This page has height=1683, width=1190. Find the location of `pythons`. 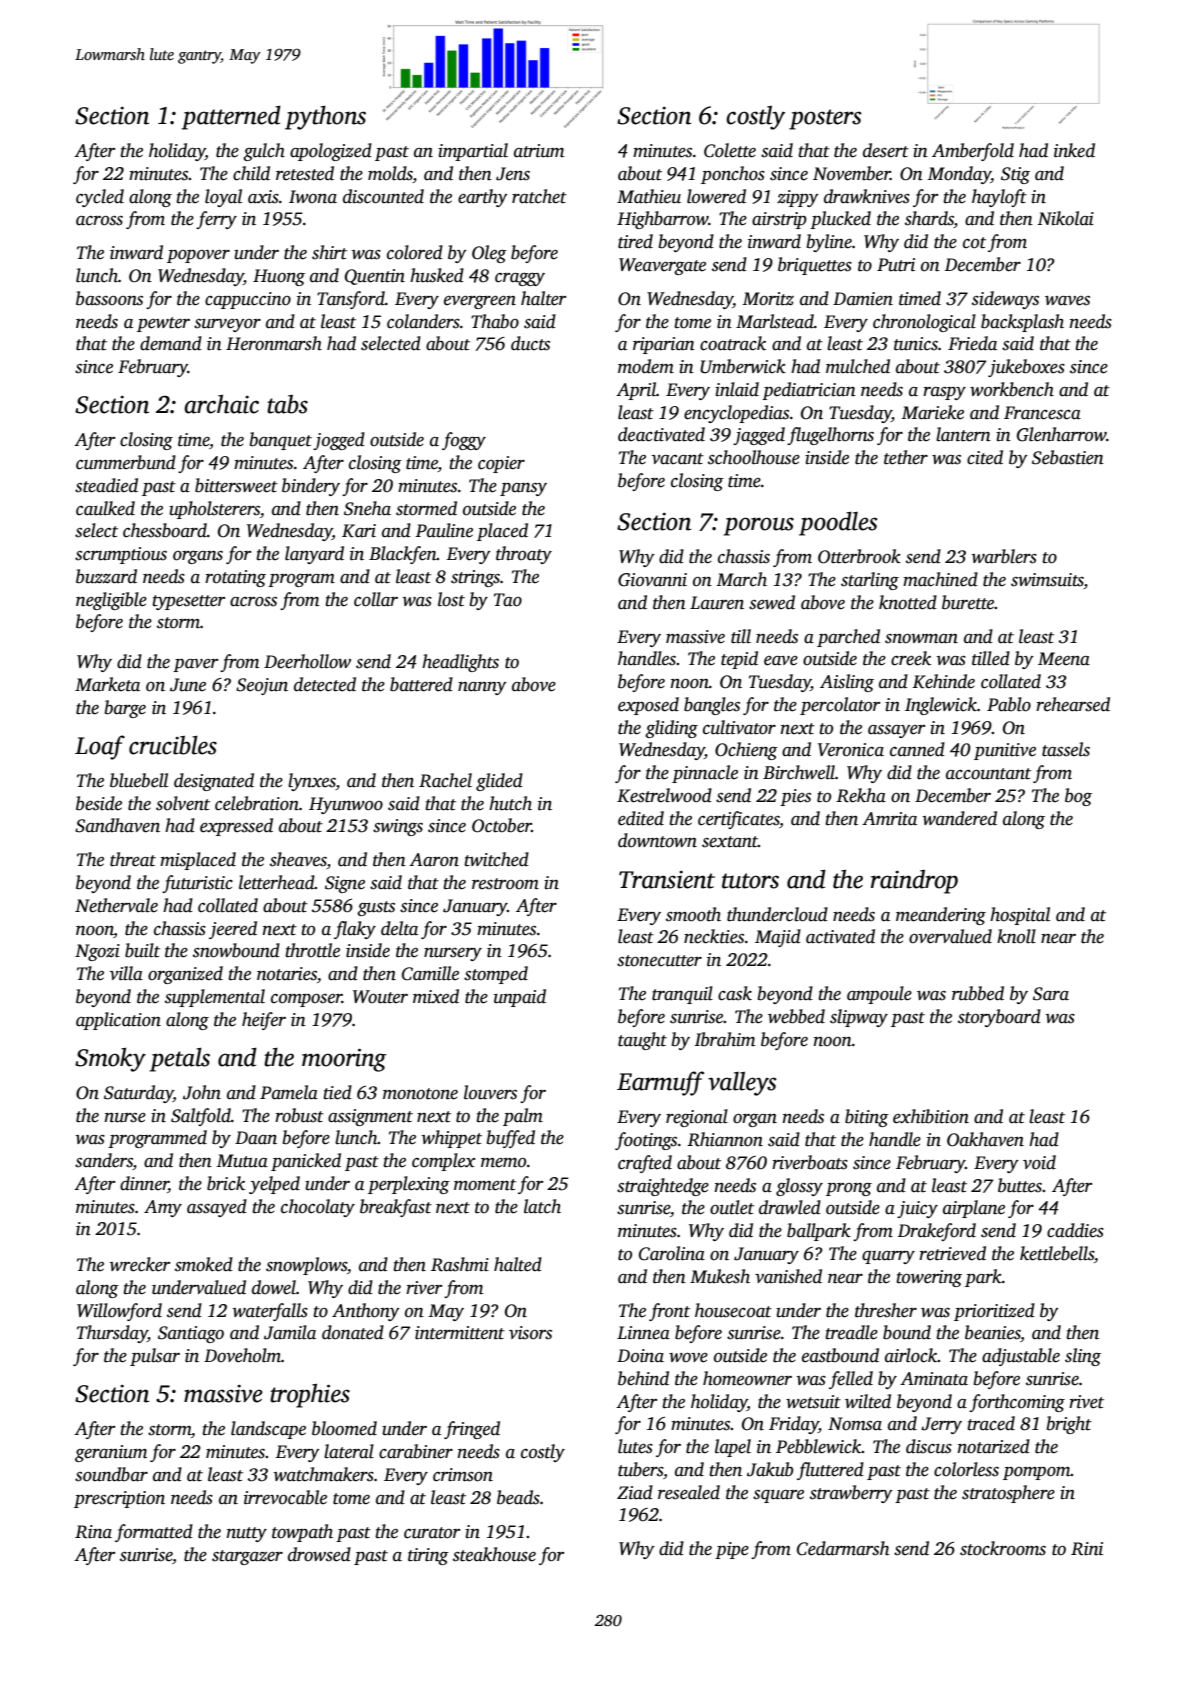

pythons is located at coordinates (325, 118).
